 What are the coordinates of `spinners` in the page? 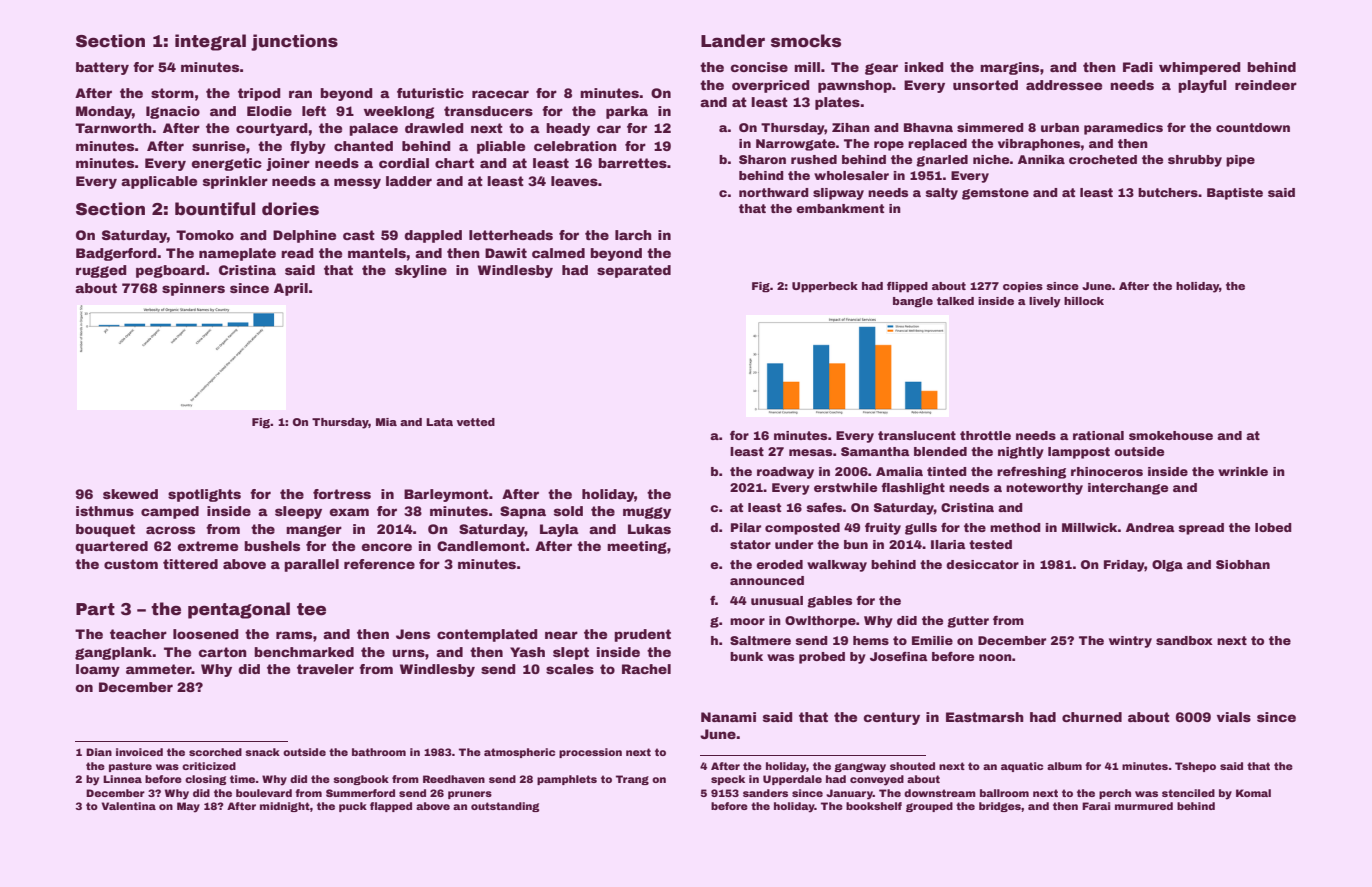 It's located at (193, 289).
